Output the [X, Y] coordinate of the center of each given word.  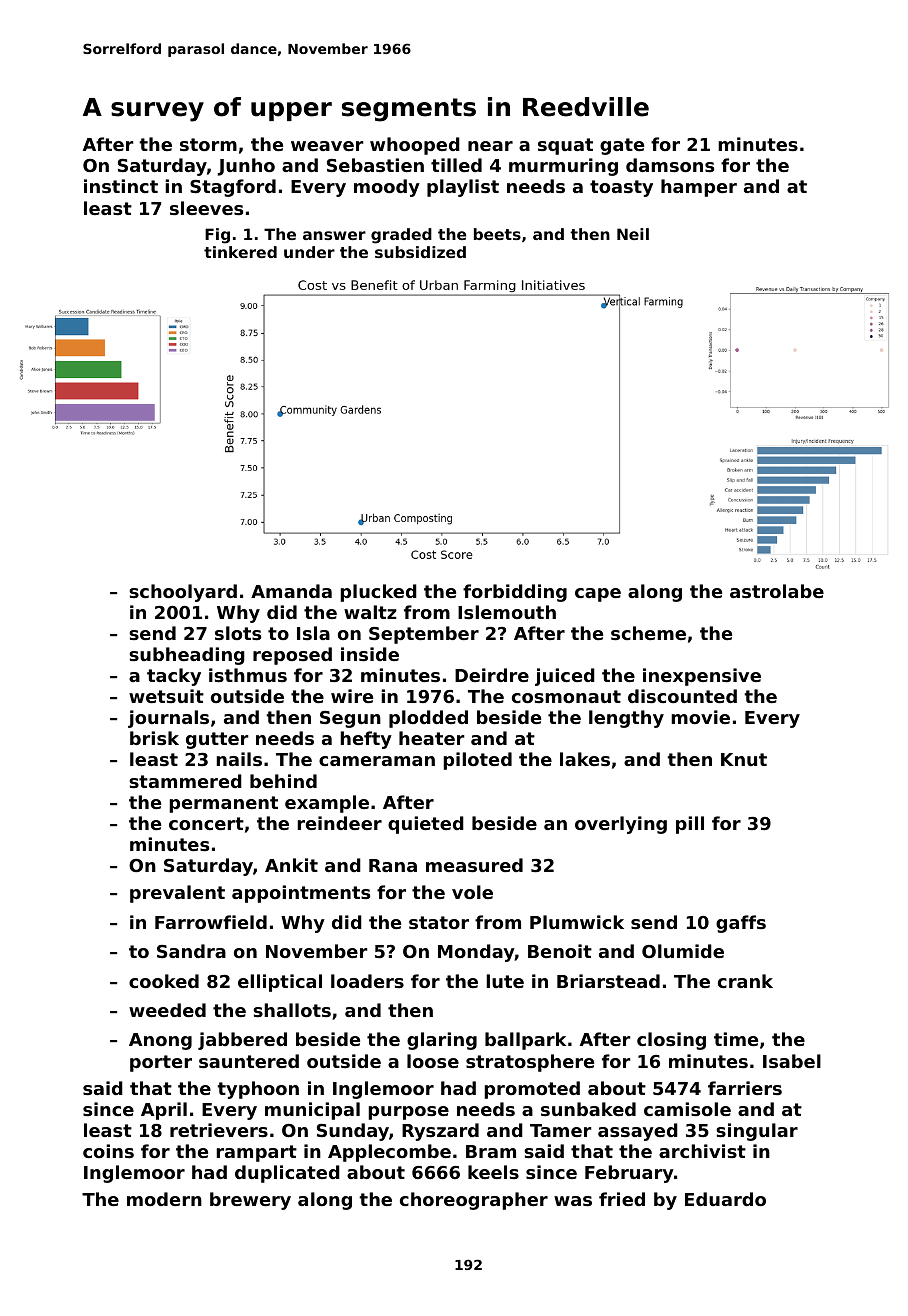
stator [439, 922]
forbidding [515, 593]
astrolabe [777, 591]
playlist [463, 188]
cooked [164, 981]
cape [598, 595]
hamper [699, 188]
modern [164, 1199]
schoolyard [183, 593]
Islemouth [507, 612]
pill [690, 825]
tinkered [240, 252]
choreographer [474, 1201]
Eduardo [725, 1199]
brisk [154, 738]
